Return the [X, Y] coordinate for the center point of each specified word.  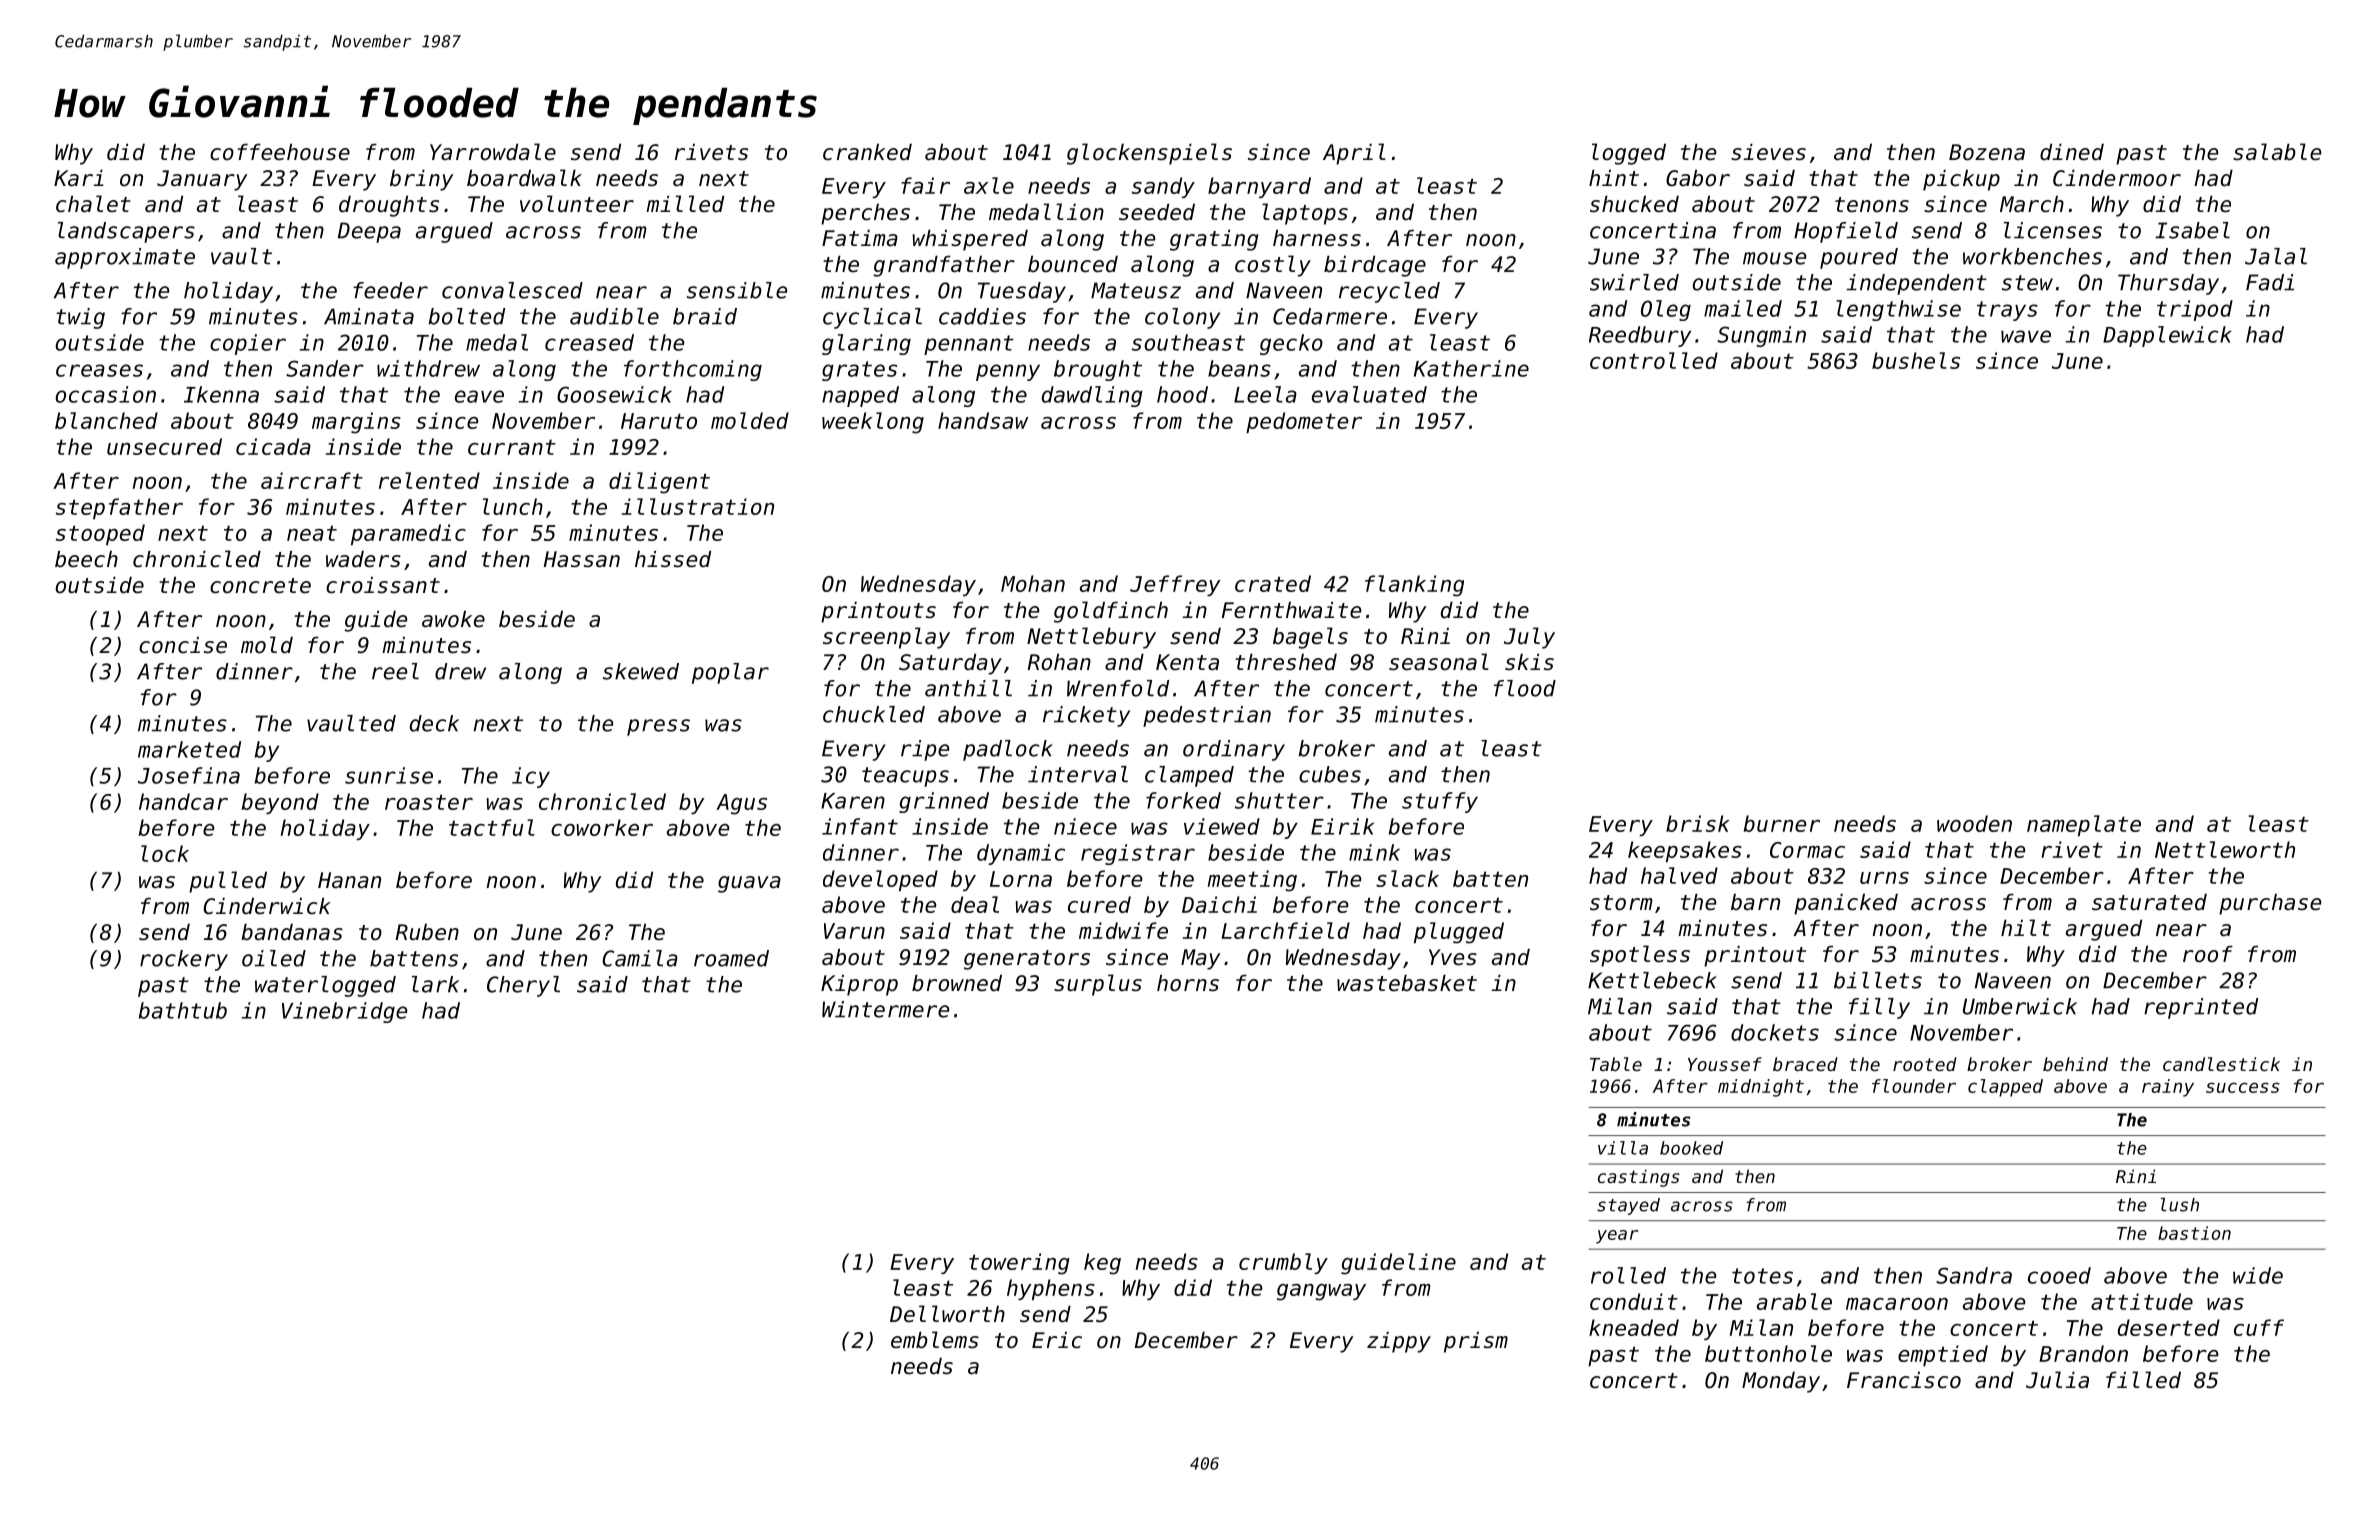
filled [2143, 1380]
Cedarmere [1330, 316]
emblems [935, 1340]
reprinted [2201, 1008]
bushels [1916, 360]
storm [1621, 903]
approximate [125, 258]
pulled [228, 882]
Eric [1057, 1340]
